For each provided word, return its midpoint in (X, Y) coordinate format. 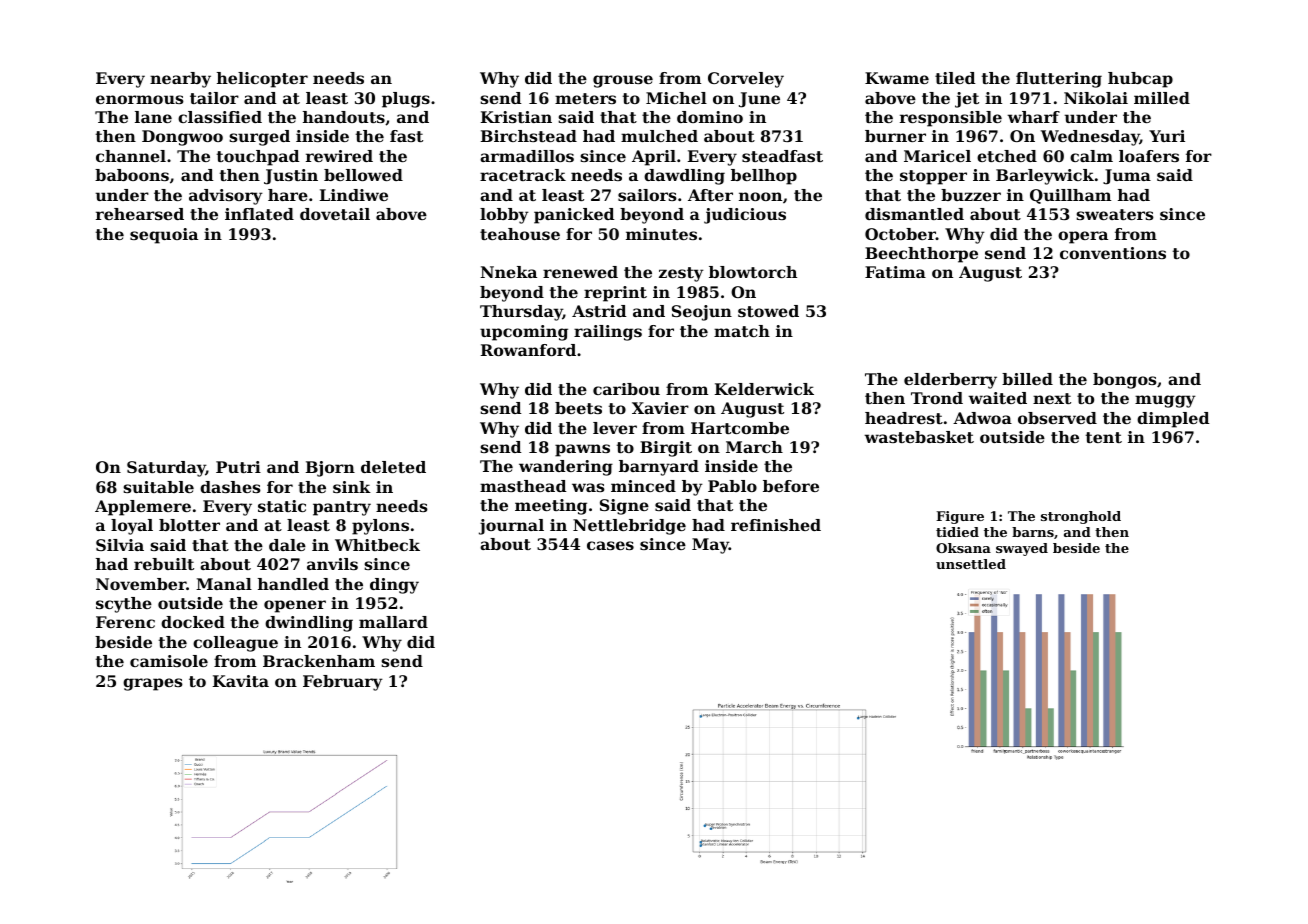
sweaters (1115, 214)
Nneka (508, 272)
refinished (776, 525)
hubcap (1140, 80)
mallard (393, 622)
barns (1033, 532)
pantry (342, 508)
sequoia (164, 236)
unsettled (971, 564)
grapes (153, 684)
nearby (180, 80)
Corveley (746, 80)
